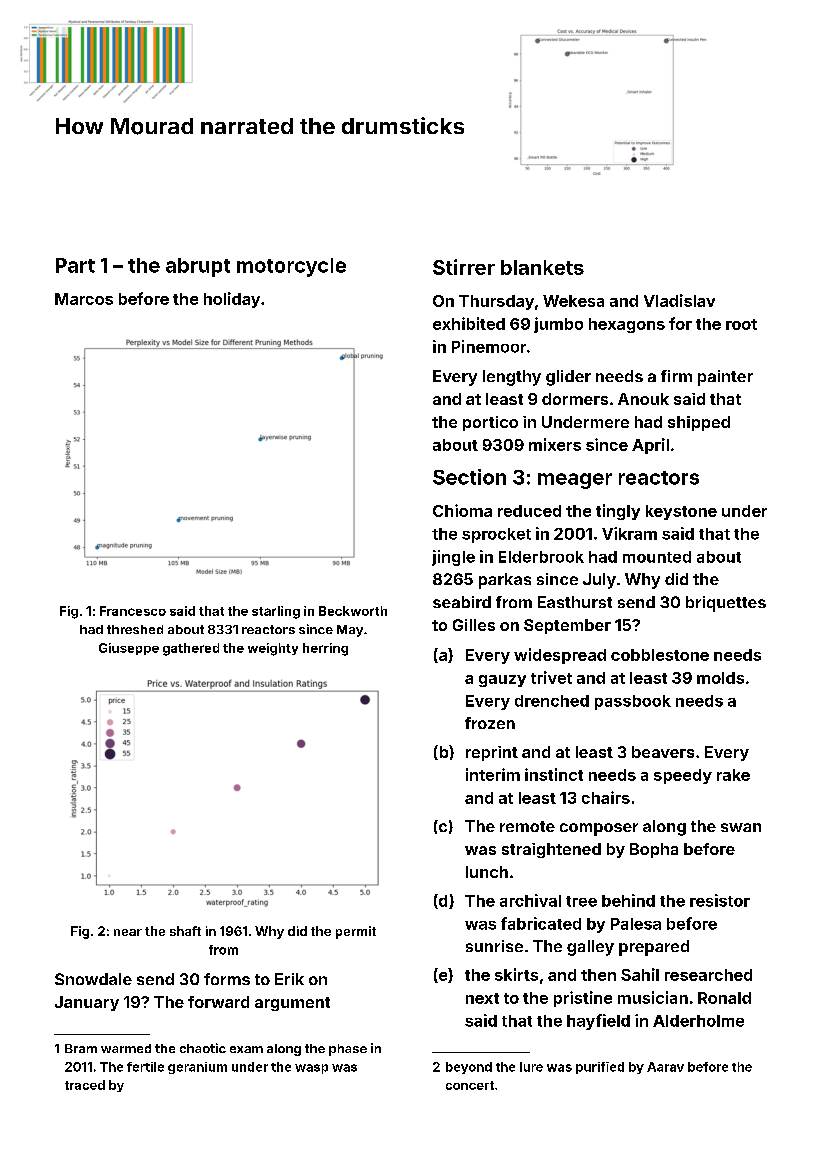 The width and height of the image is (825, 1170). I want to click on Beckworth, so click(353, 611).
